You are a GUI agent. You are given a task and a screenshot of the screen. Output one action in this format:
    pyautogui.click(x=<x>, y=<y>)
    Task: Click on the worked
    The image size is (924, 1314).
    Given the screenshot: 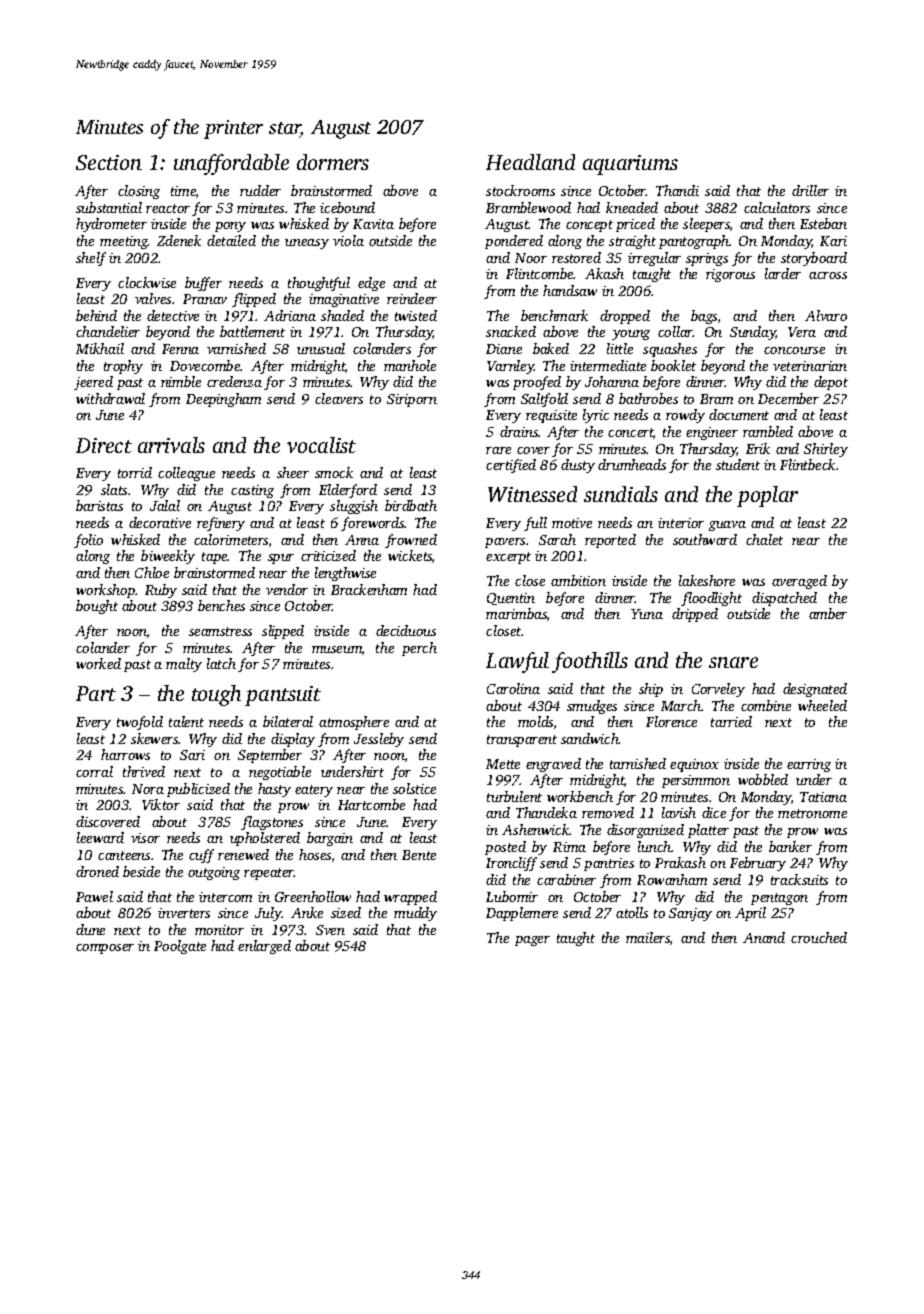 What is the action you would take?
    pyautogui.click(x=98, y=663)
